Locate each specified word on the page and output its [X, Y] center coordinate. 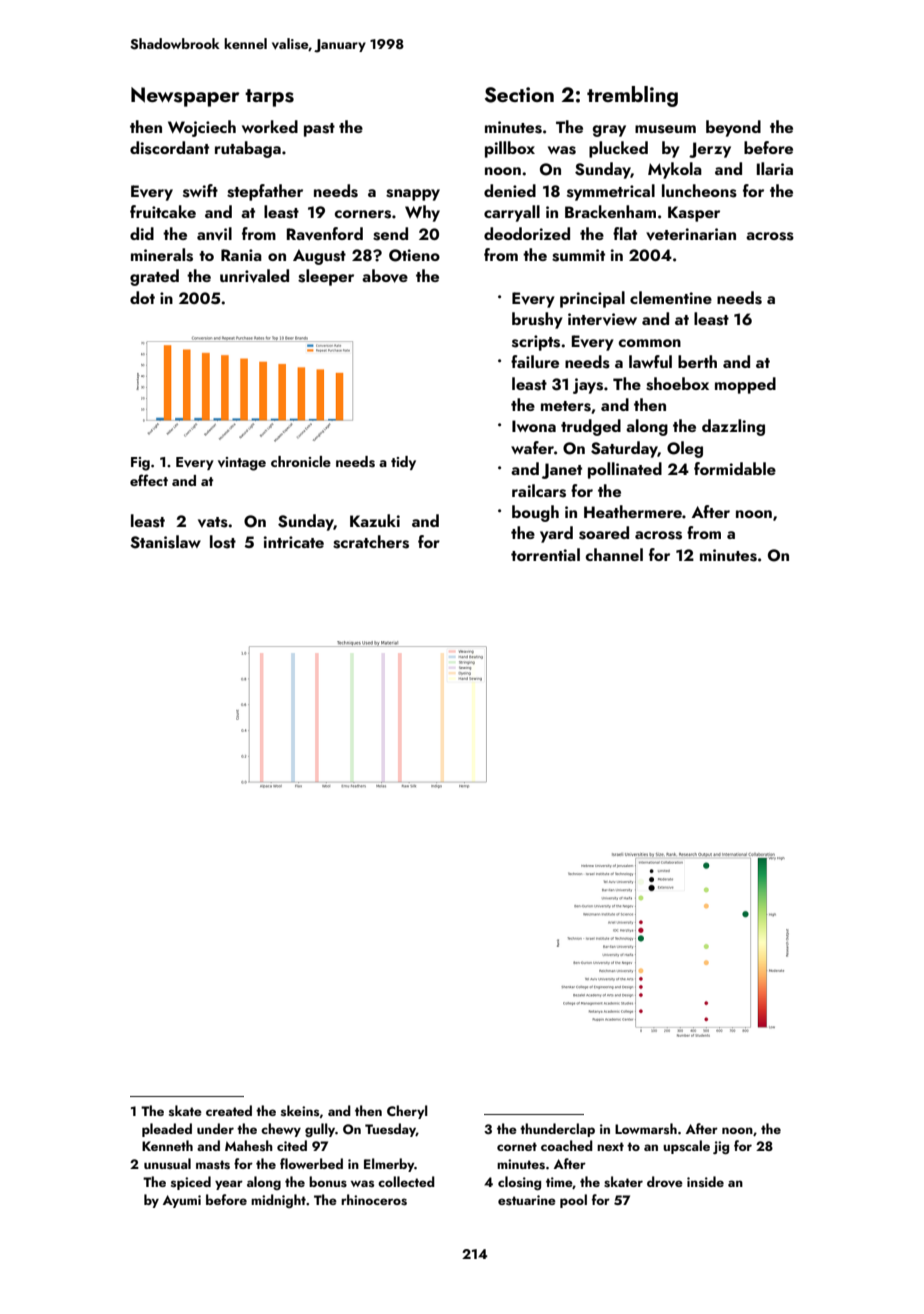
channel [614, 554]
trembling [632, 96]
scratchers [371, 542]
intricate [294, 542]
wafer [532, 447]
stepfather [265, 192]
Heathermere [633, 511]
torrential [545, 554]
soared [604, 533]
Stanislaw [165, 542]
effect [149, 480]
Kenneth [167, 1145]
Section [519, 95]
